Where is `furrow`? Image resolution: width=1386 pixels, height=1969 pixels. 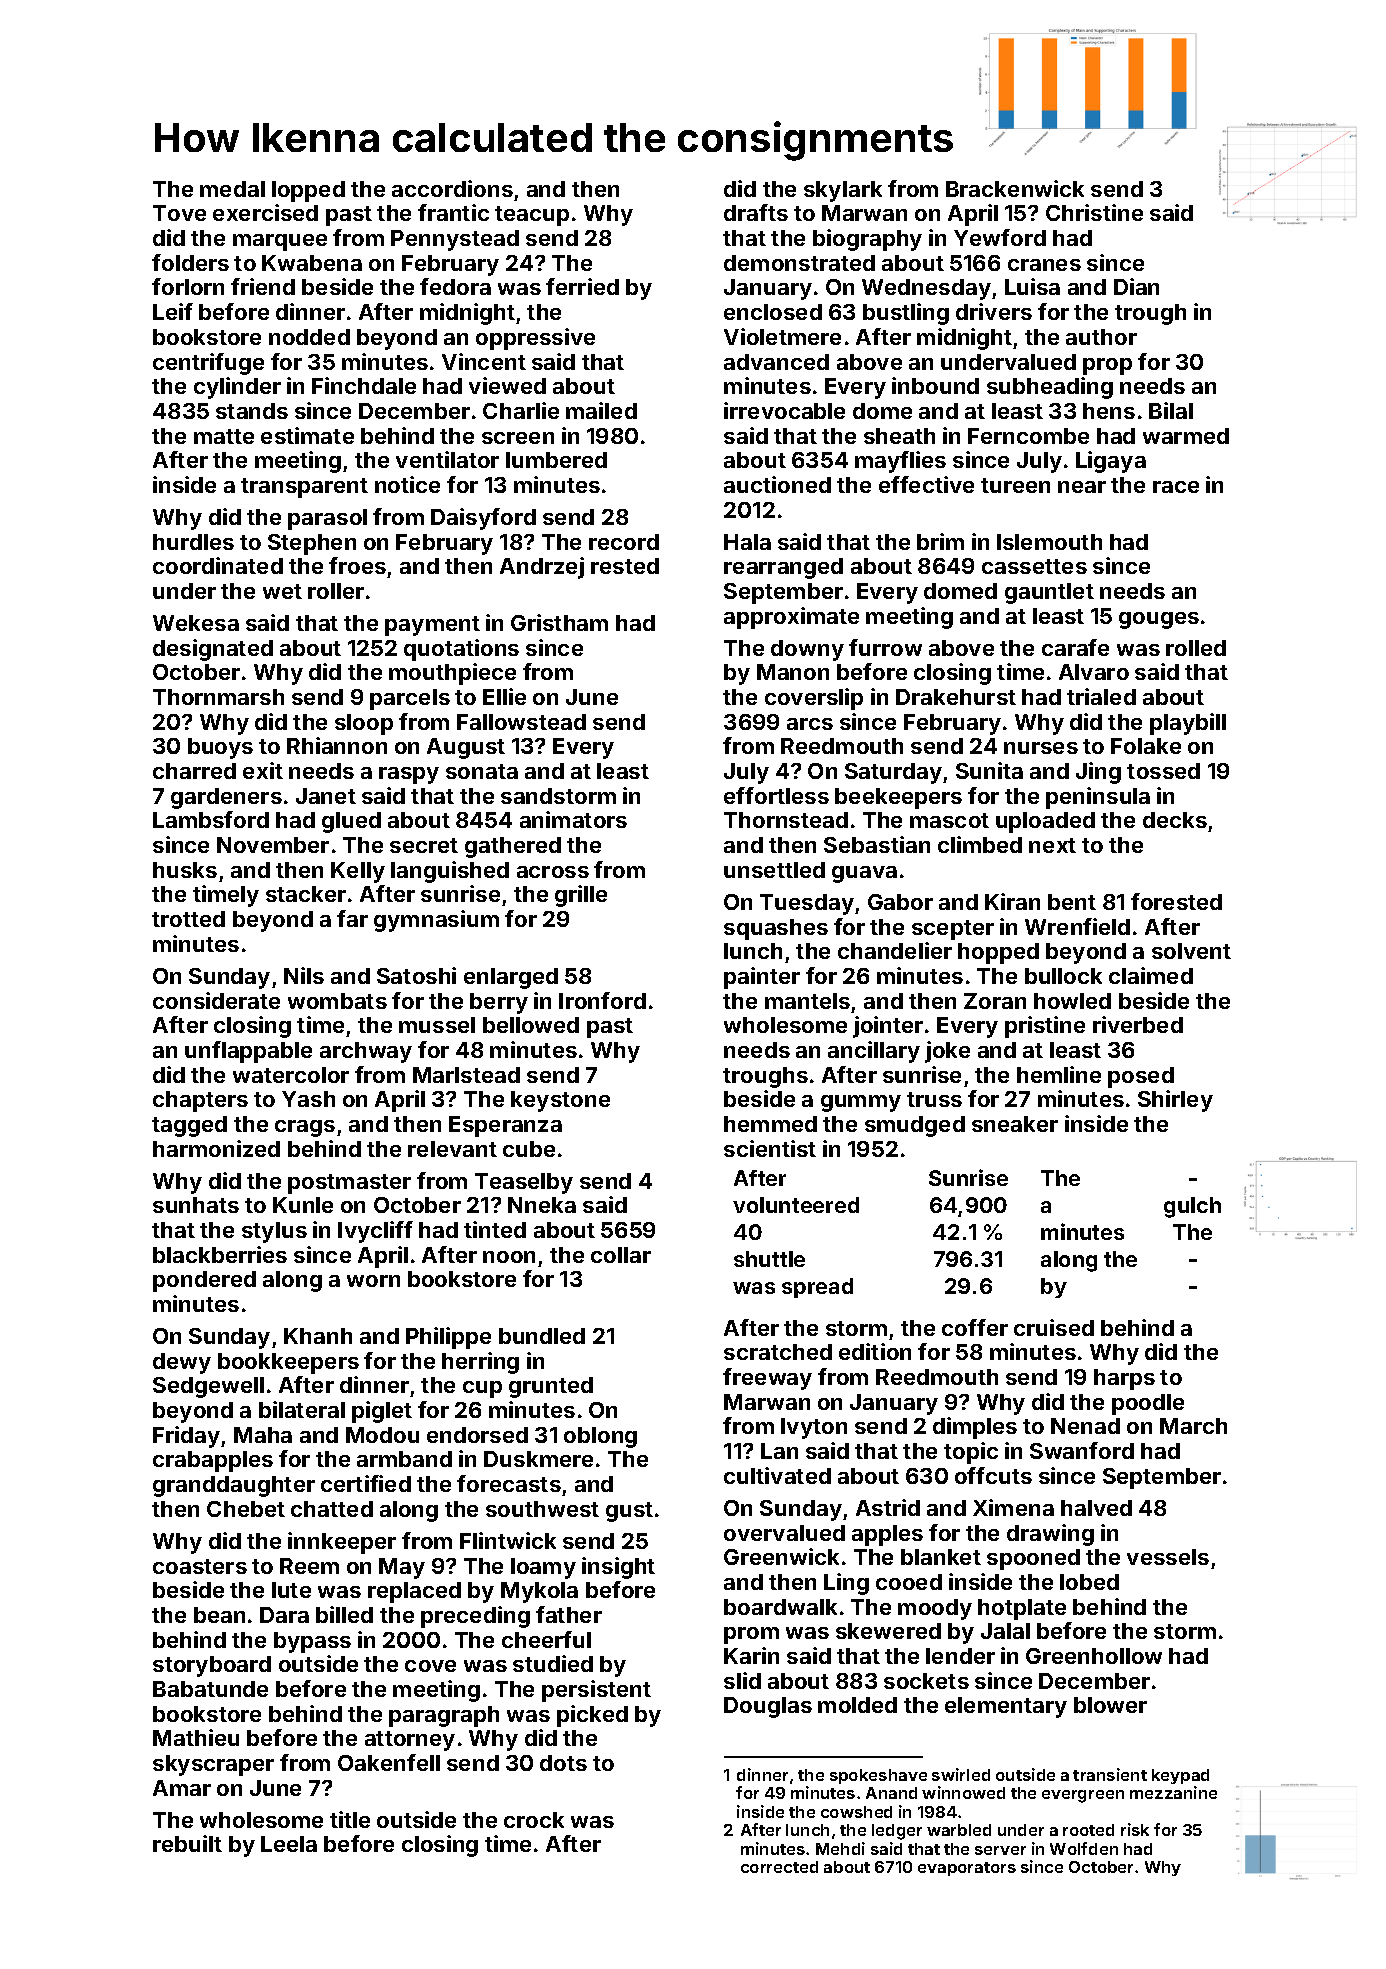
furrow is located at coordinates (885, 647).
